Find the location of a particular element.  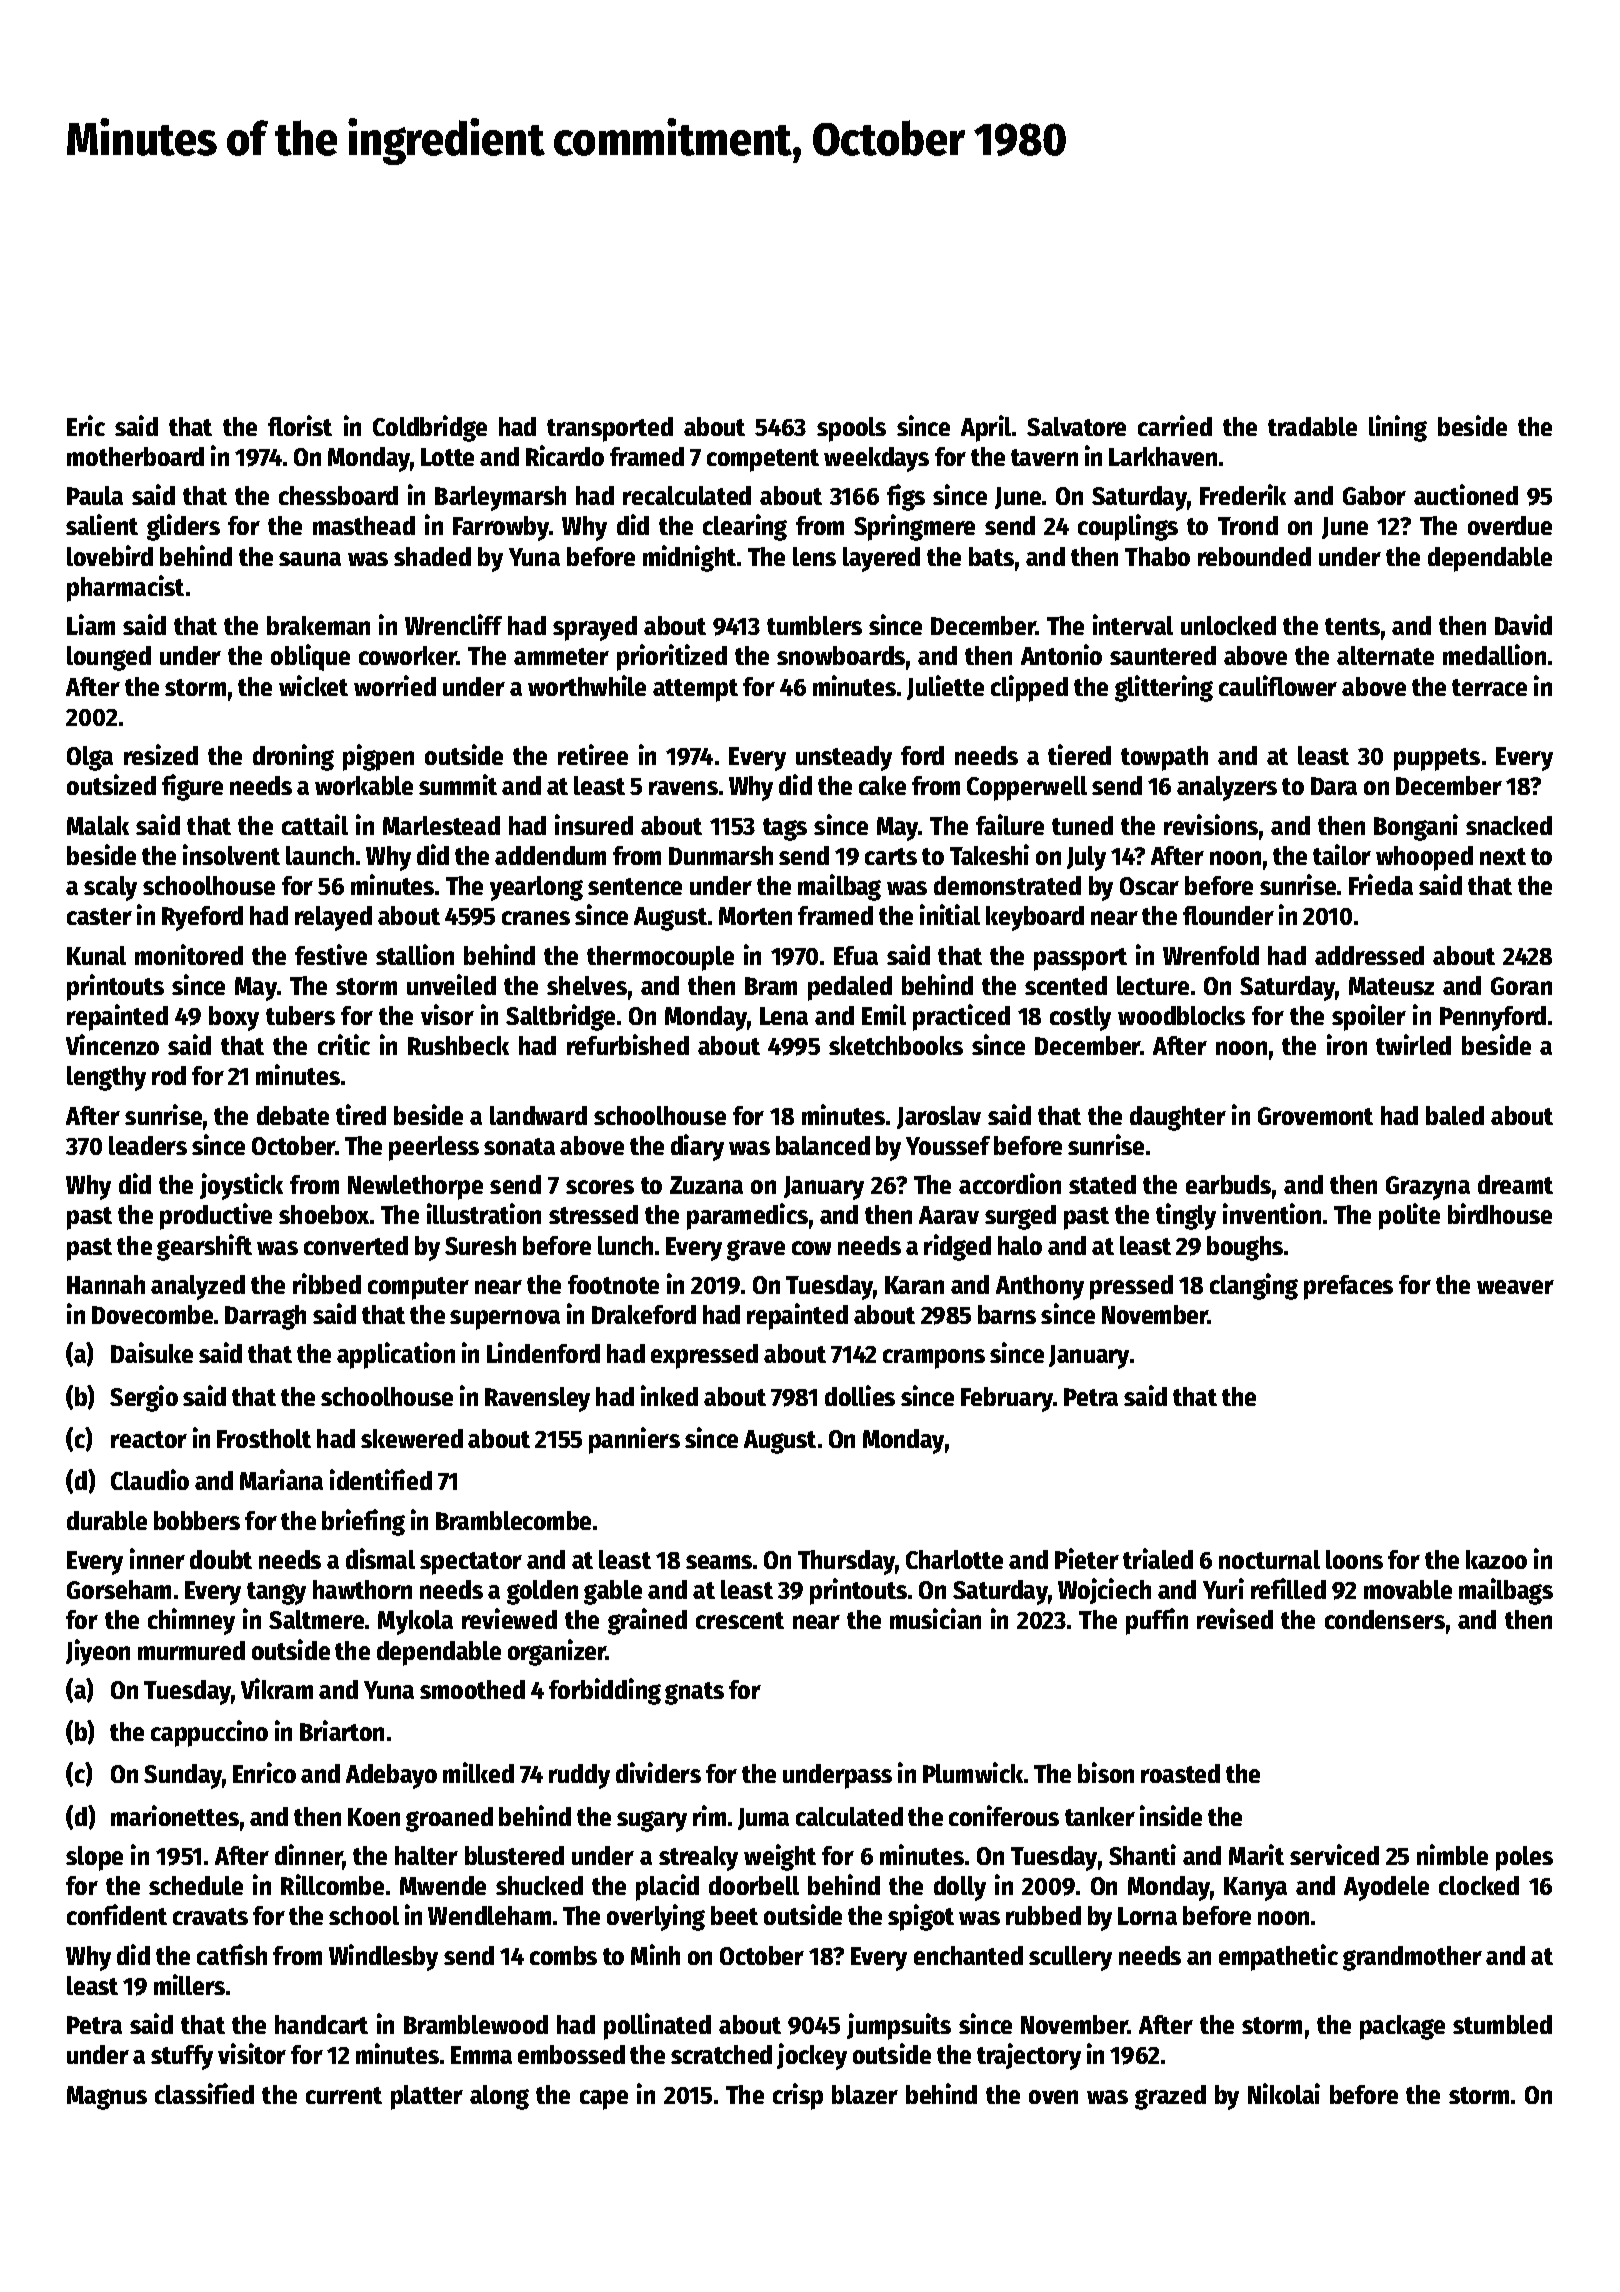

platter is located at coordinates (427, 2097).
